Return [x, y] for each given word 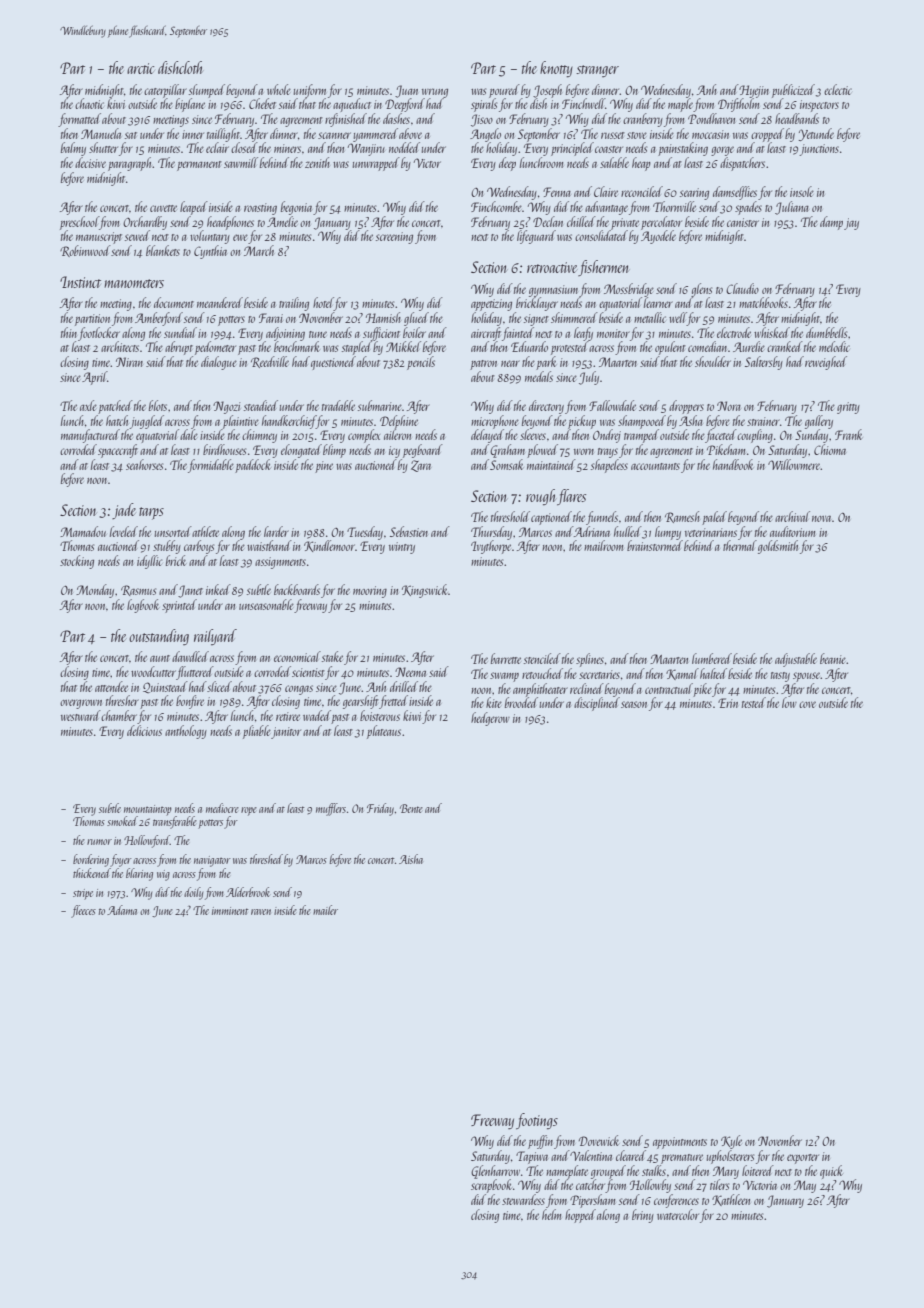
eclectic [838, 89]
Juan [406, 91]
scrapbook [491, 1186]
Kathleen [731, 1200]
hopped [580, 1216]
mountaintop [148, 810]
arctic [140, 68]
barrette [506, 658]
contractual [669, 688]
